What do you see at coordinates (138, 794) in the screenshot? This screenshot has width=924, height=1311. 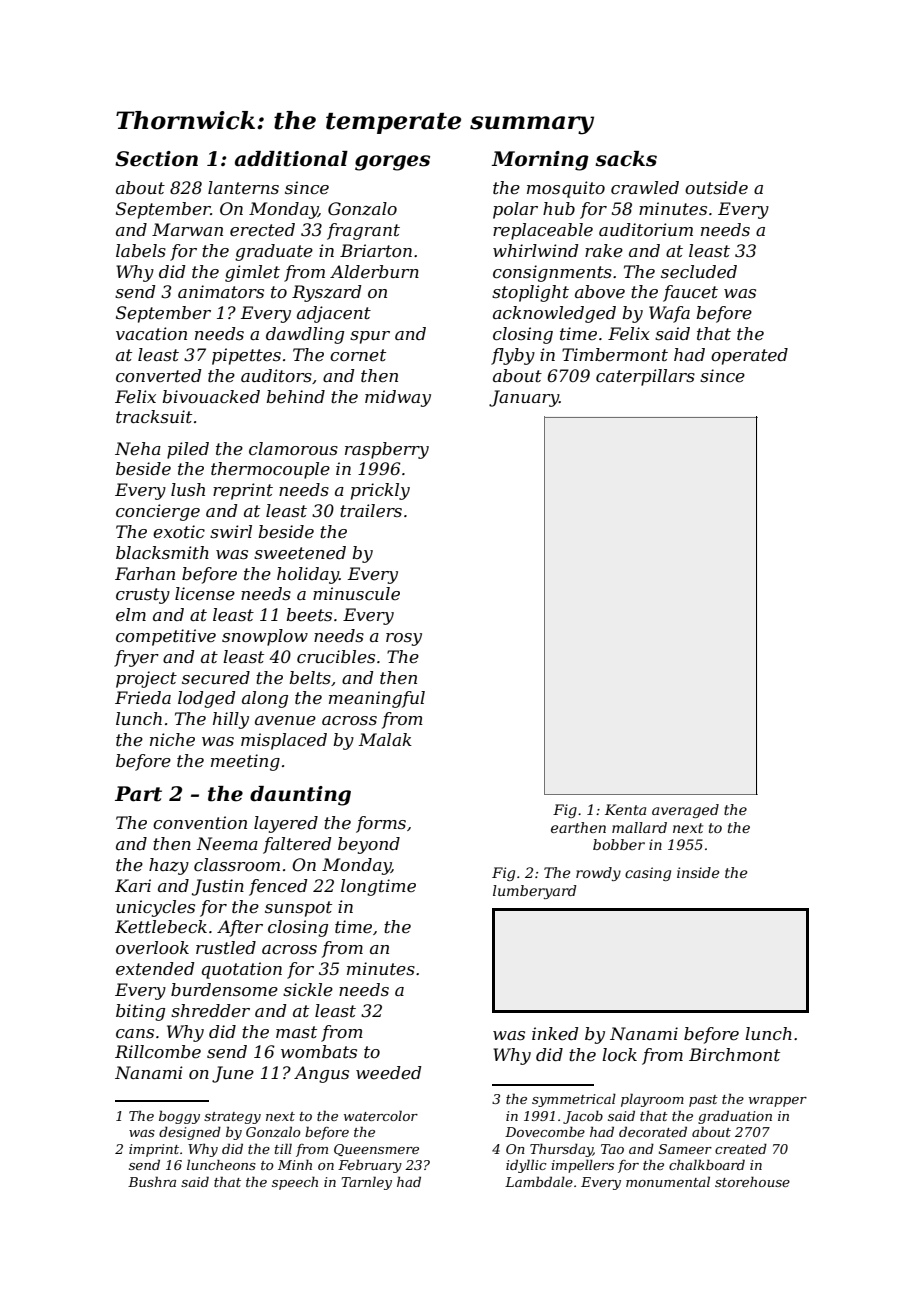 I see `Part` at bounding box center [138, 794].
